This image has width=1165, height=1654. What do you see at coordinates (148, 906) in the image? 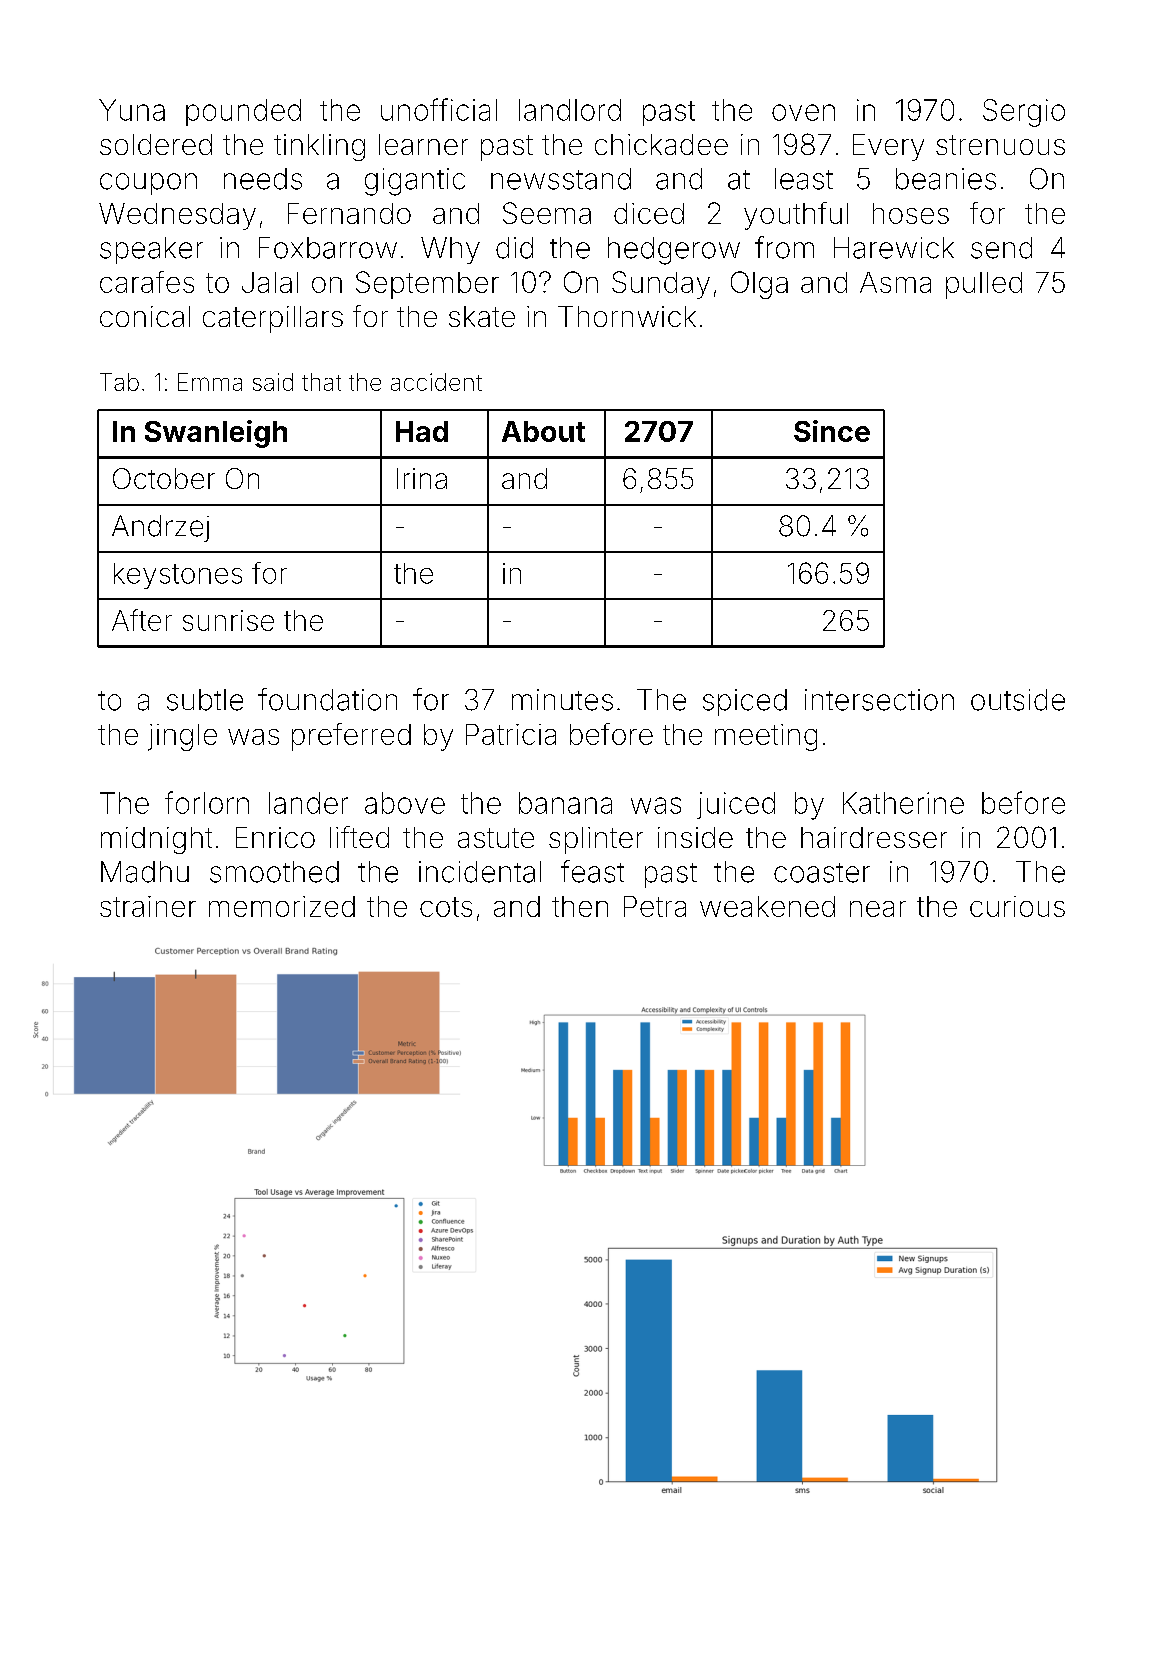
I see `strainer` at bounding box center [148, 906].
